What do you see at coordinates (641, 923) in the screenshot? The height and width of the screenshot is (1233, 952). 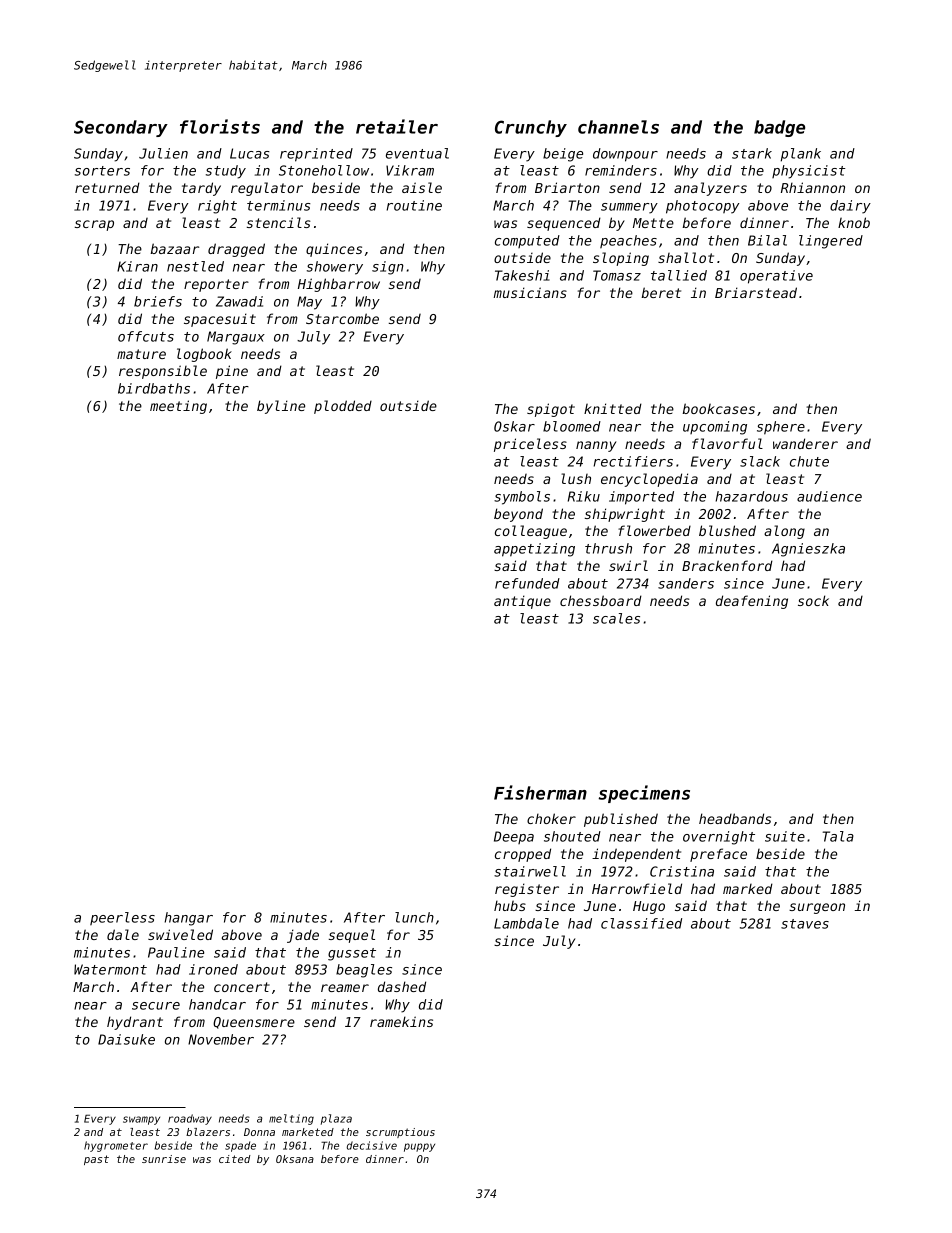 I see `classified` at bounding box center [641, 923].
